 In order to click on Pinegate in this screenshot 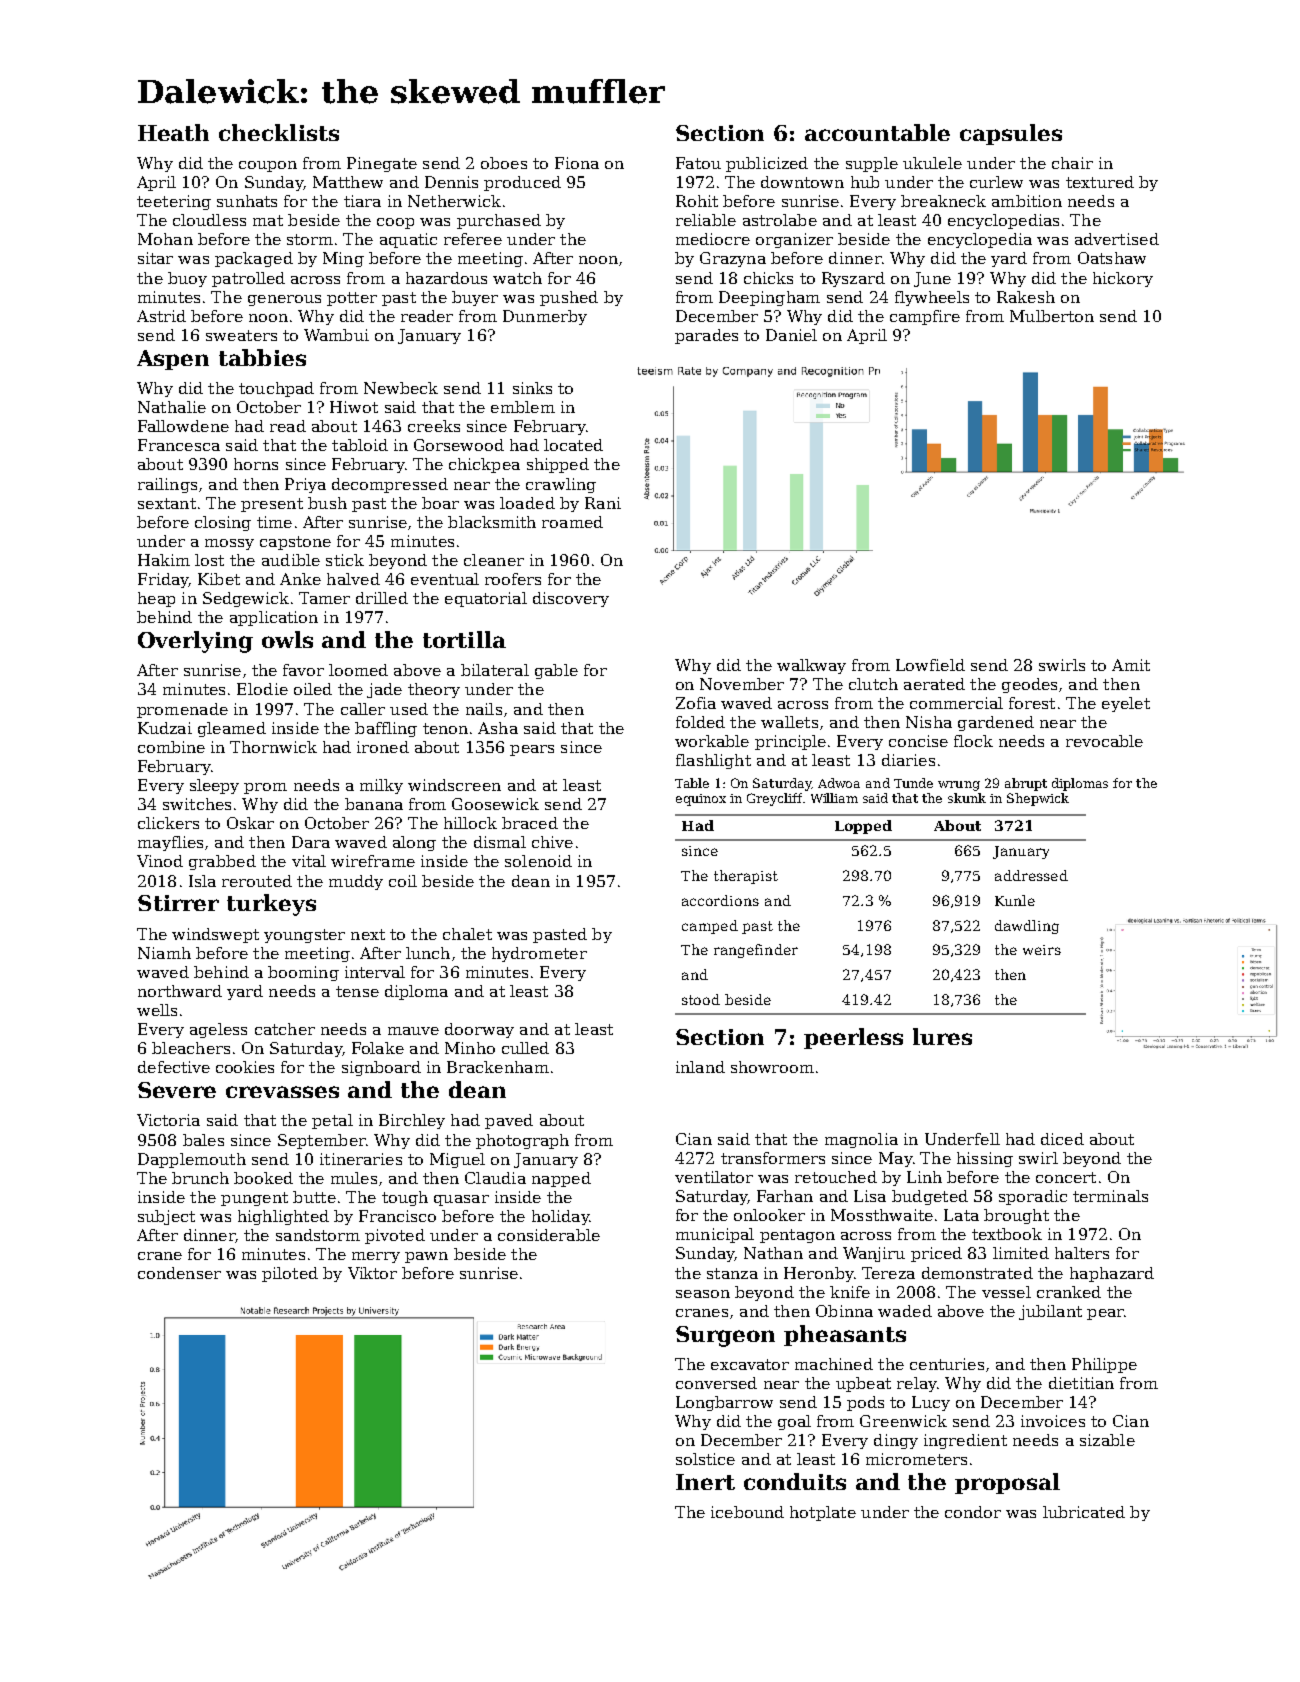, I will do `click(382, 164)`.
